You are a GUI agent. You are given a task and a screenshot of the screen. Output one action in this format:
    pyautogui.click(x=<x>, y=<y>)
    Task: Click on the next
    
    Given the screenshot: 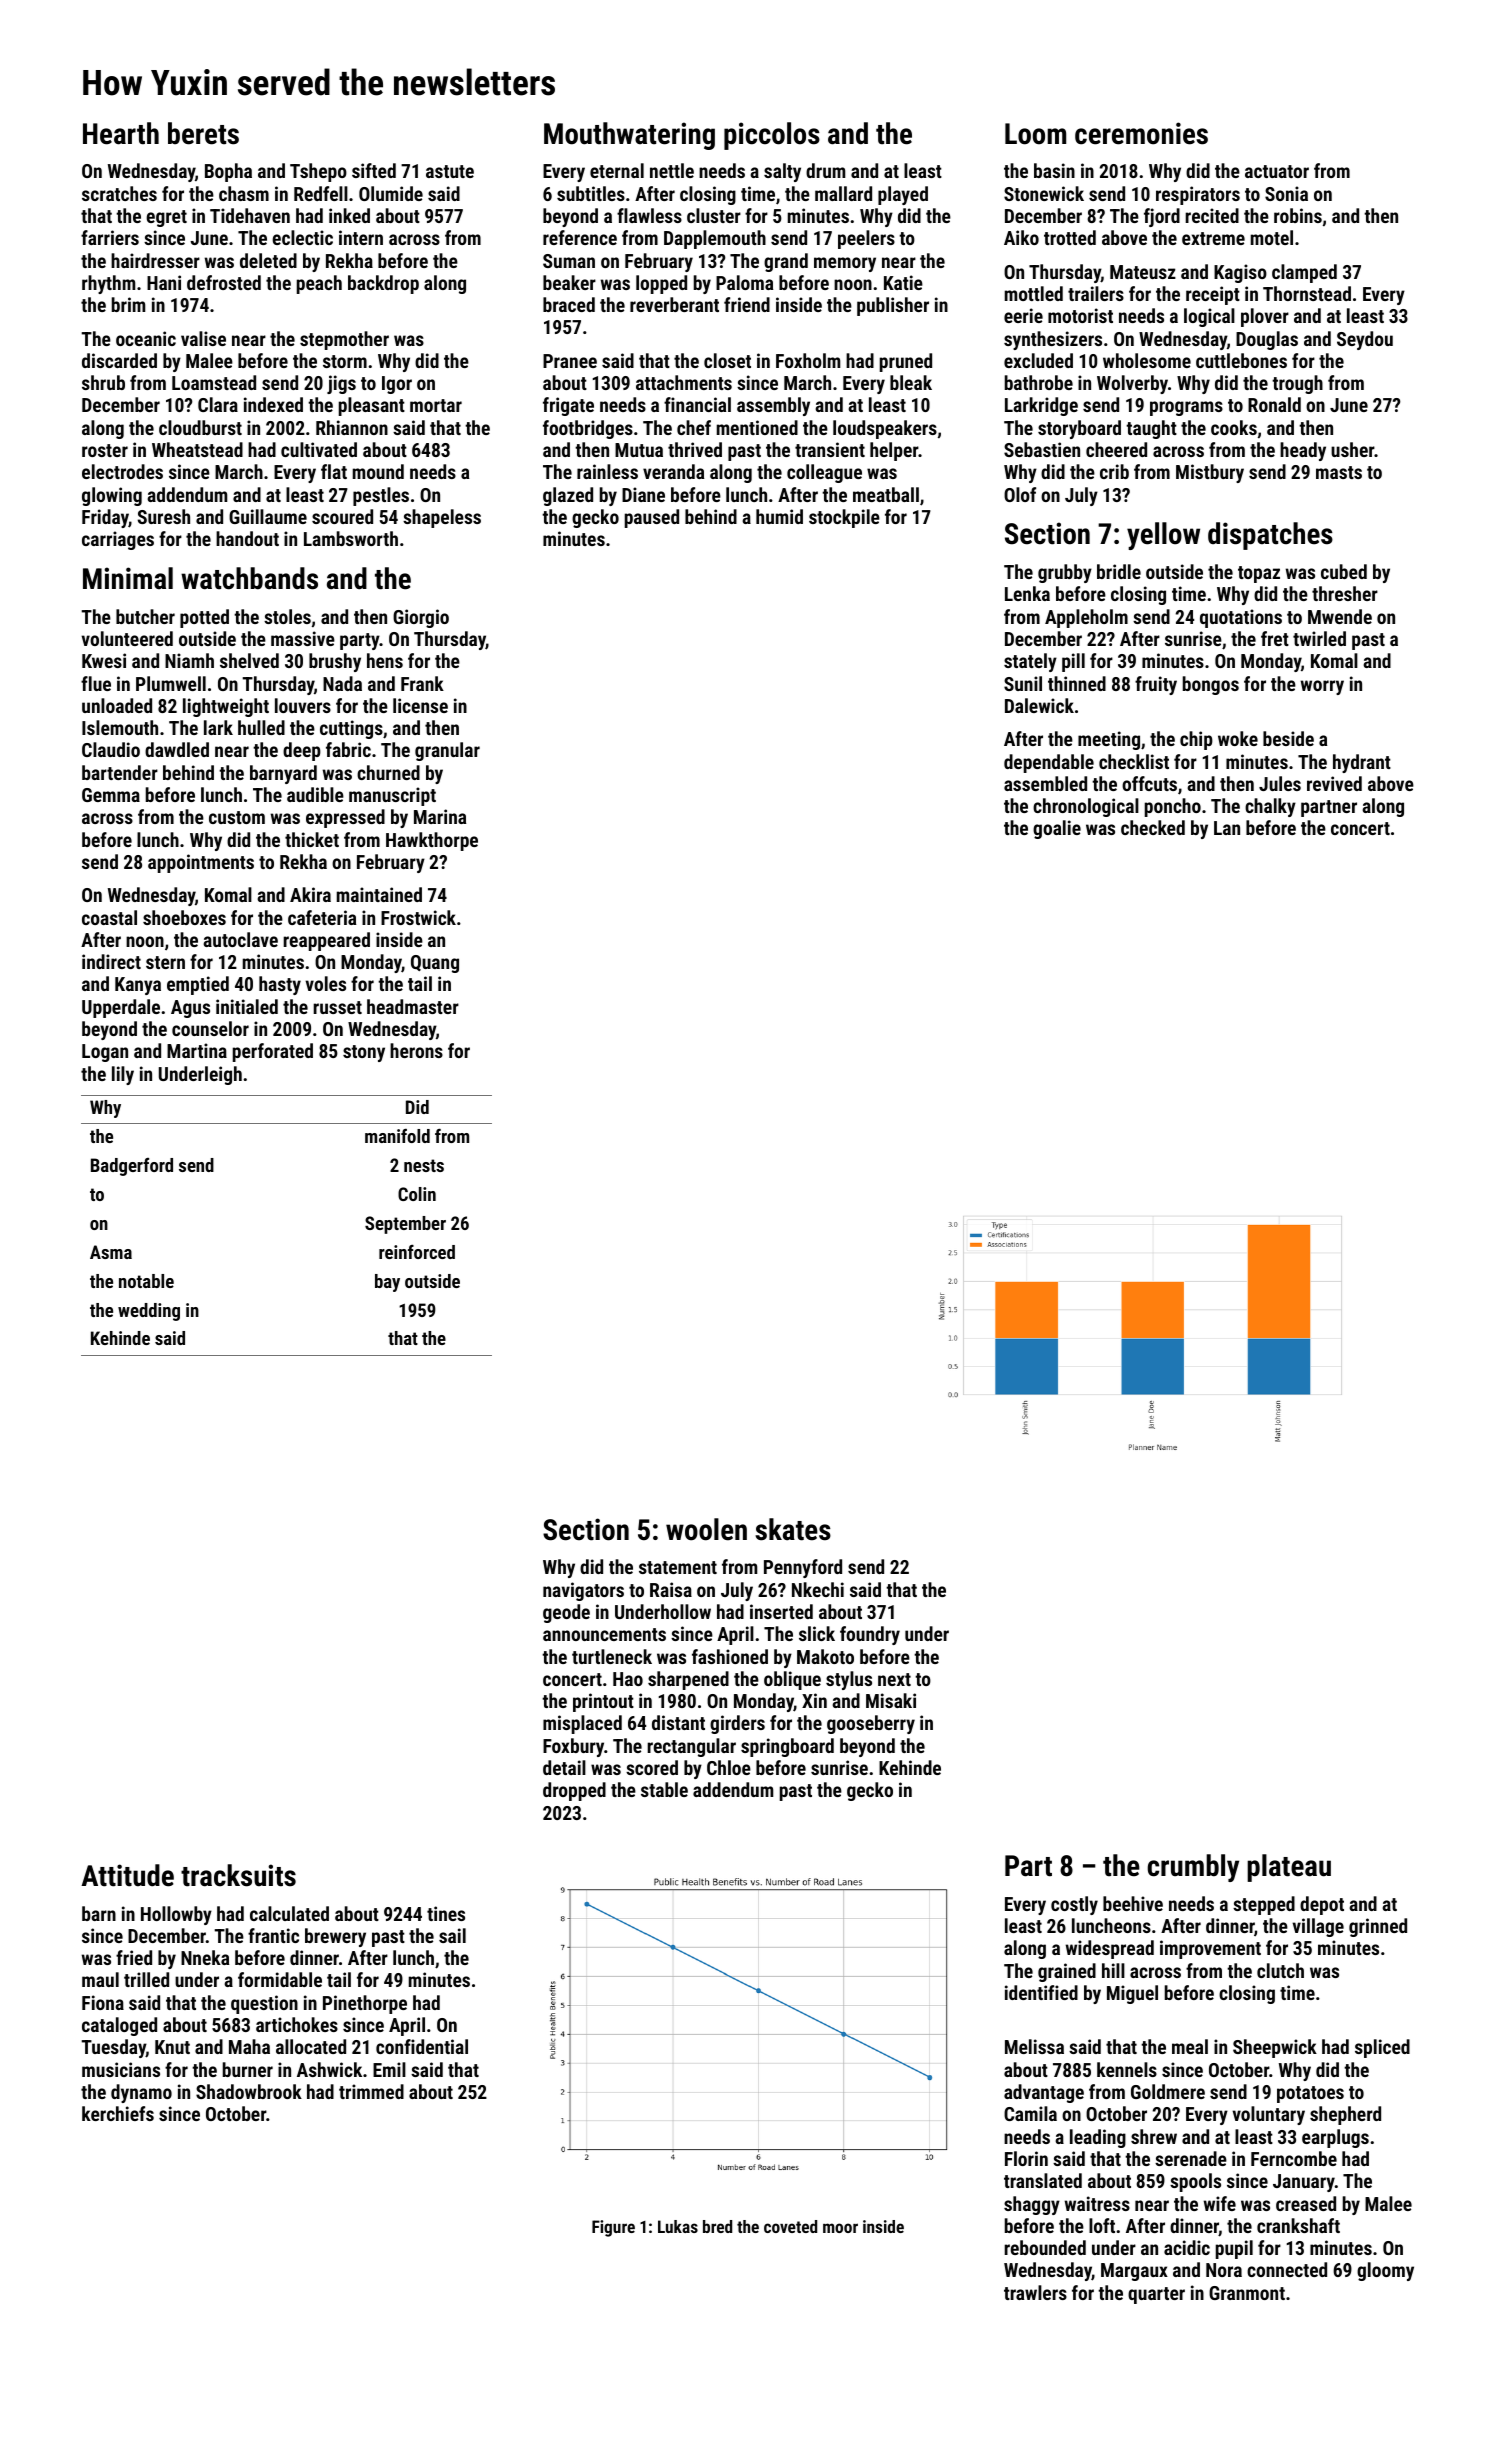 What is the action you would take?
    pyautogui.click(x=894, y=1679)
